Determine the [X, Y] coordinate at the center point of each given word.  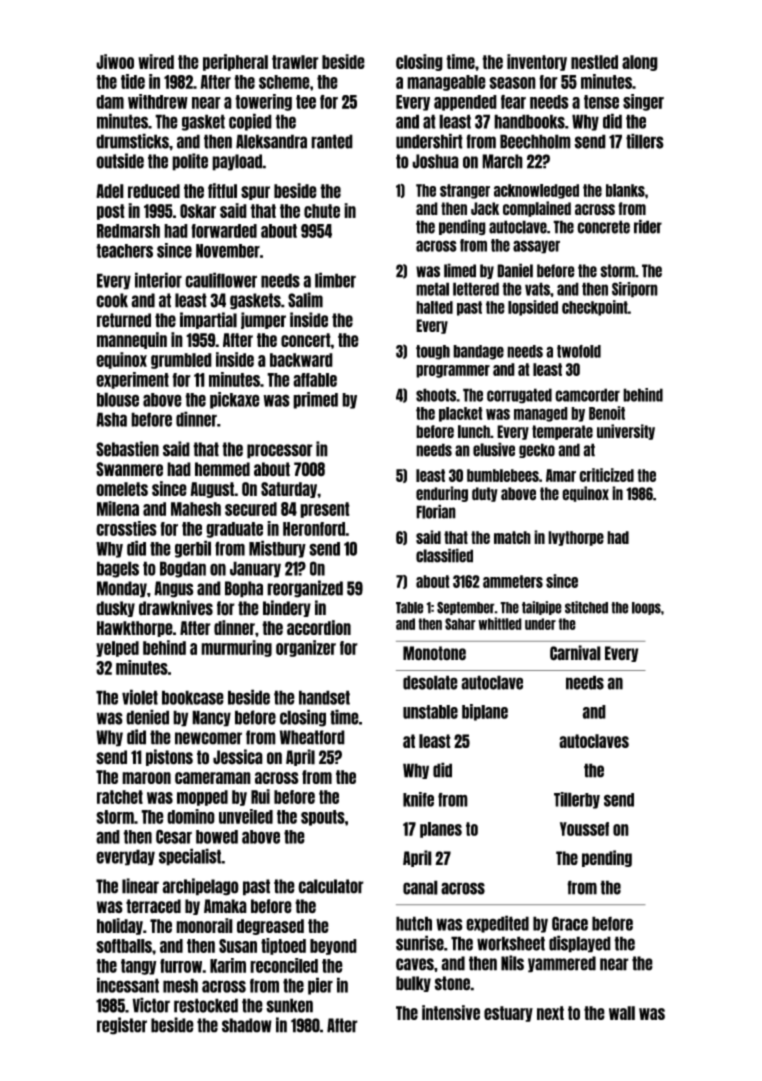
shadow [247, 1025]
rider [648, 226]
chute [322, 211]
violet [140, 697]
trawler [295, 62]
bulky [413, 984]
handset [324, 697]
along [640, 63]
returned [124, 320]
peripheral [235, 62]
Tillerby [577, 800]
